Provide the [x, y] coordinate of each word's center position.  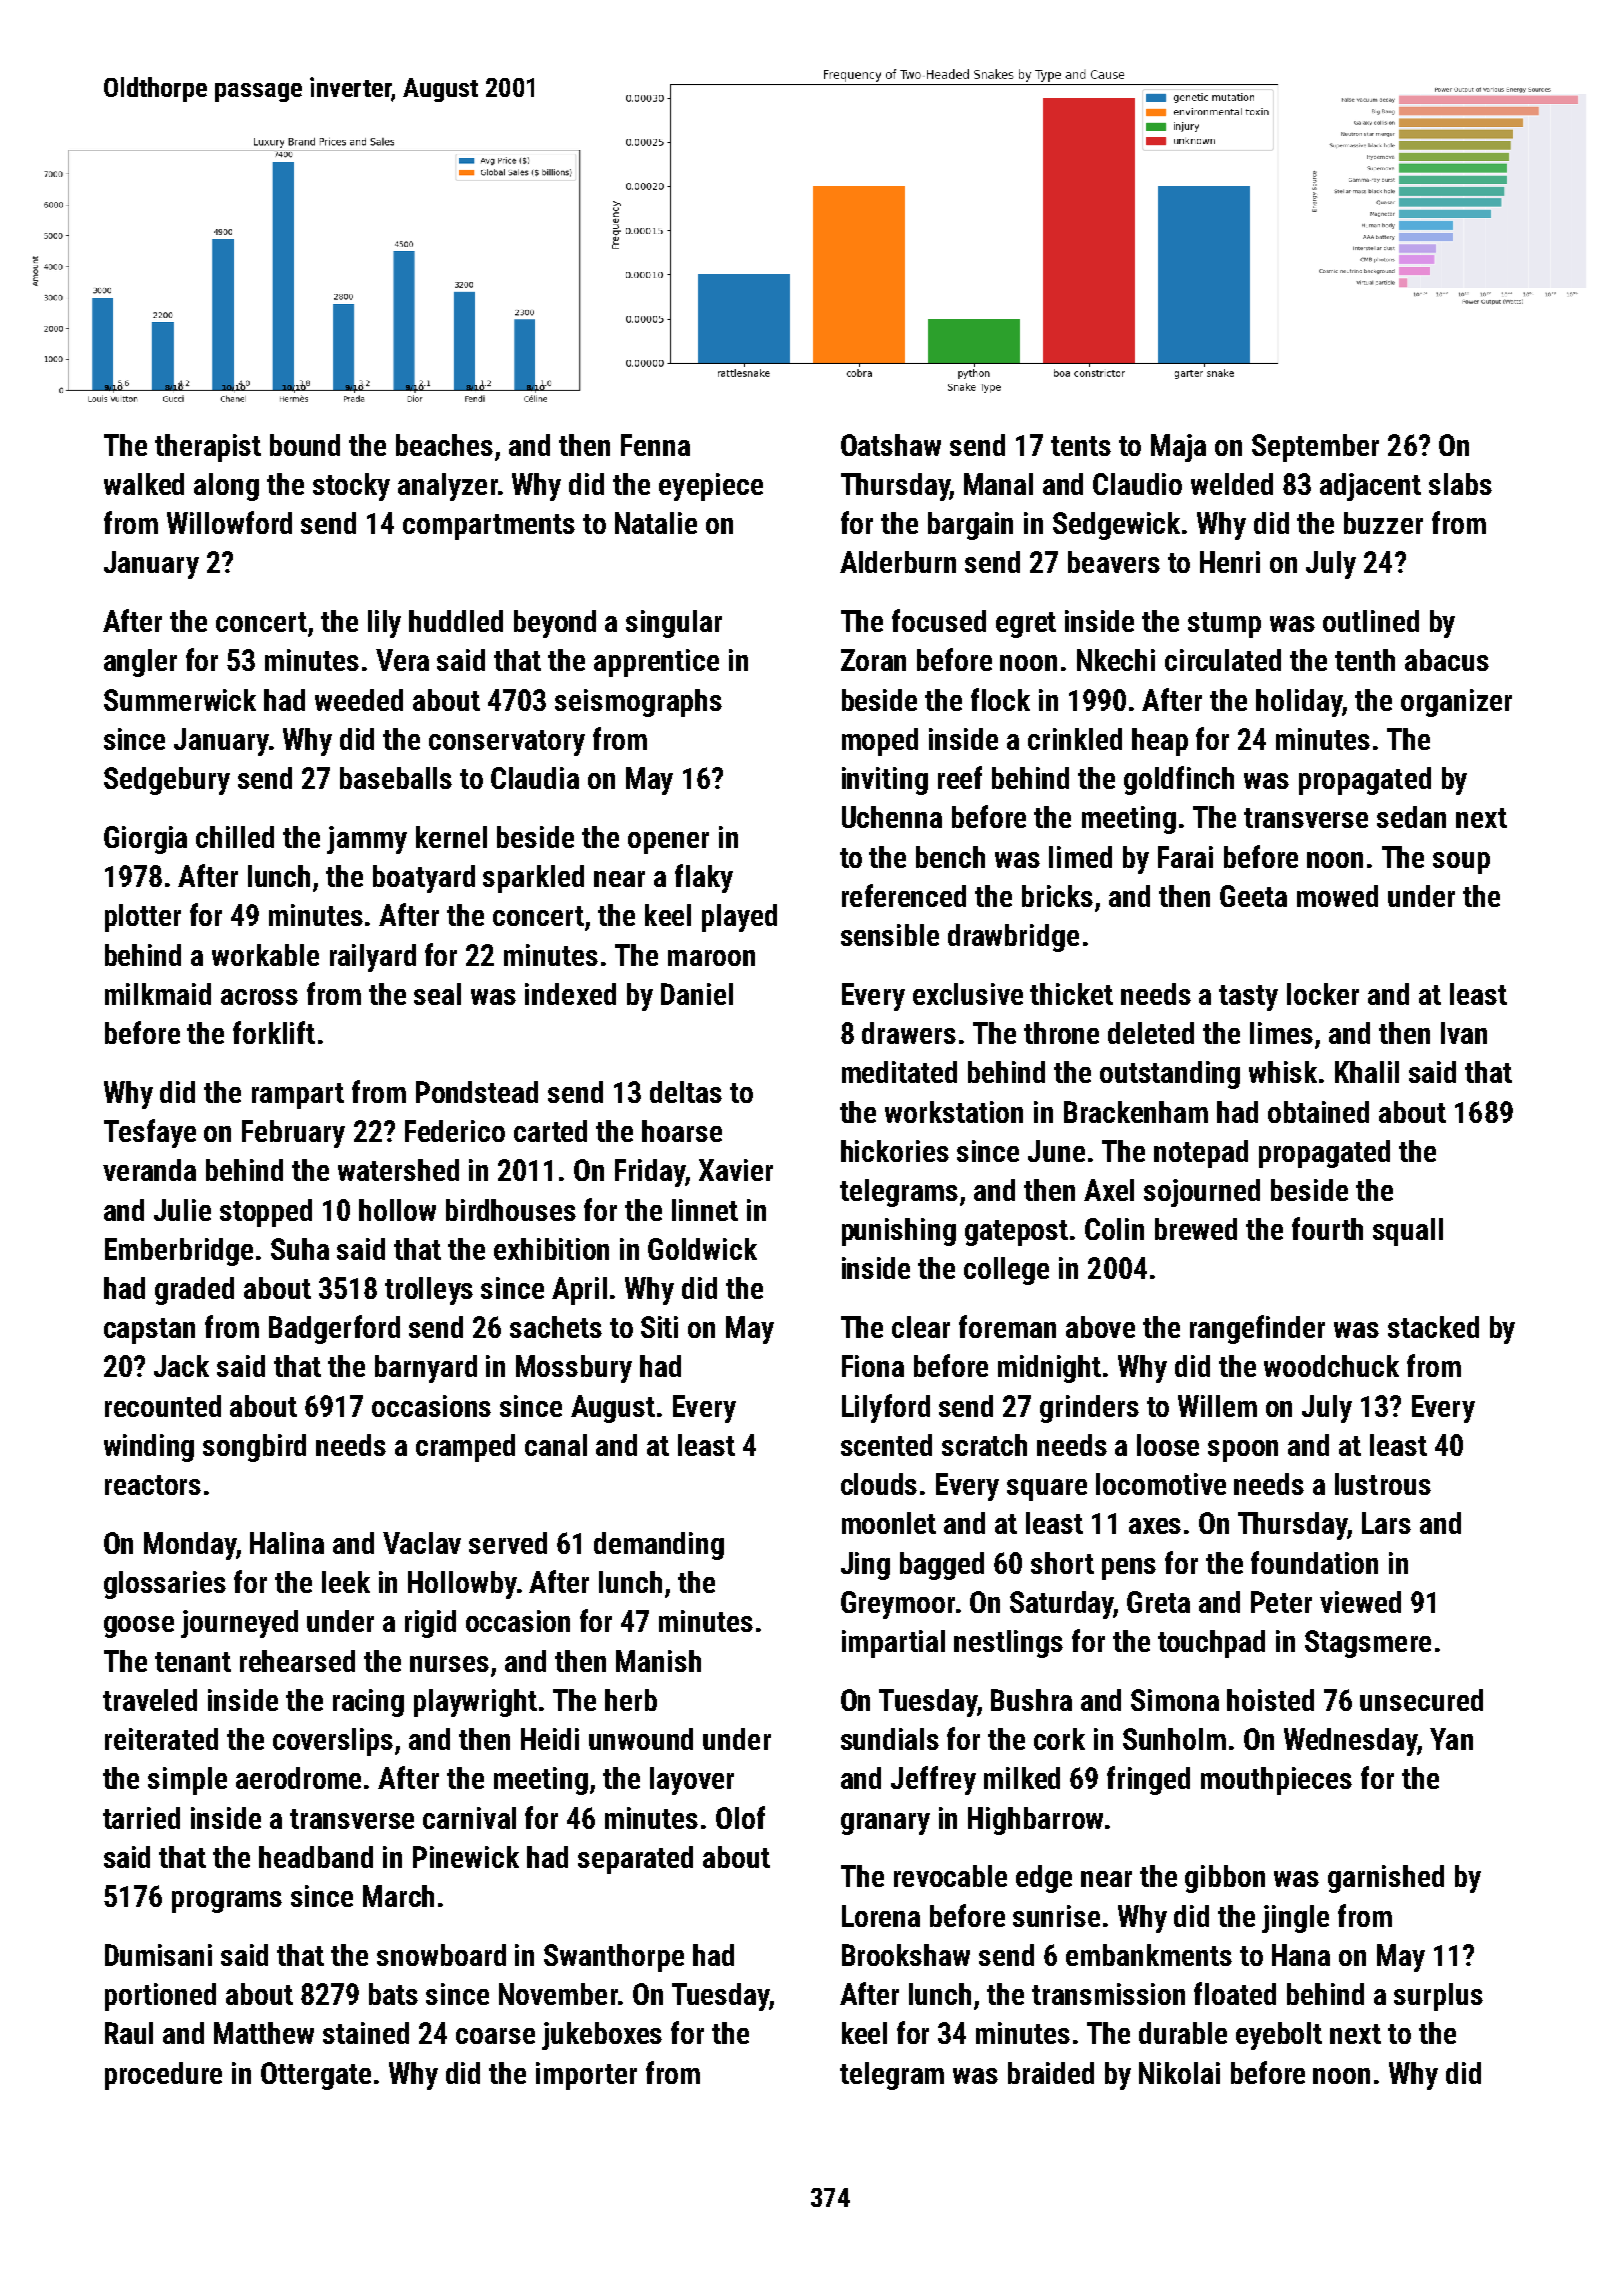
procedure [163, 2076]
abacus [1447, 660]
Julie [182, 1210]
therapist [208, 448]
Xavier [736, 1170]
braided [1051, 2073]
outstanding [1170, 1075]
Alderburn [898, 562]
